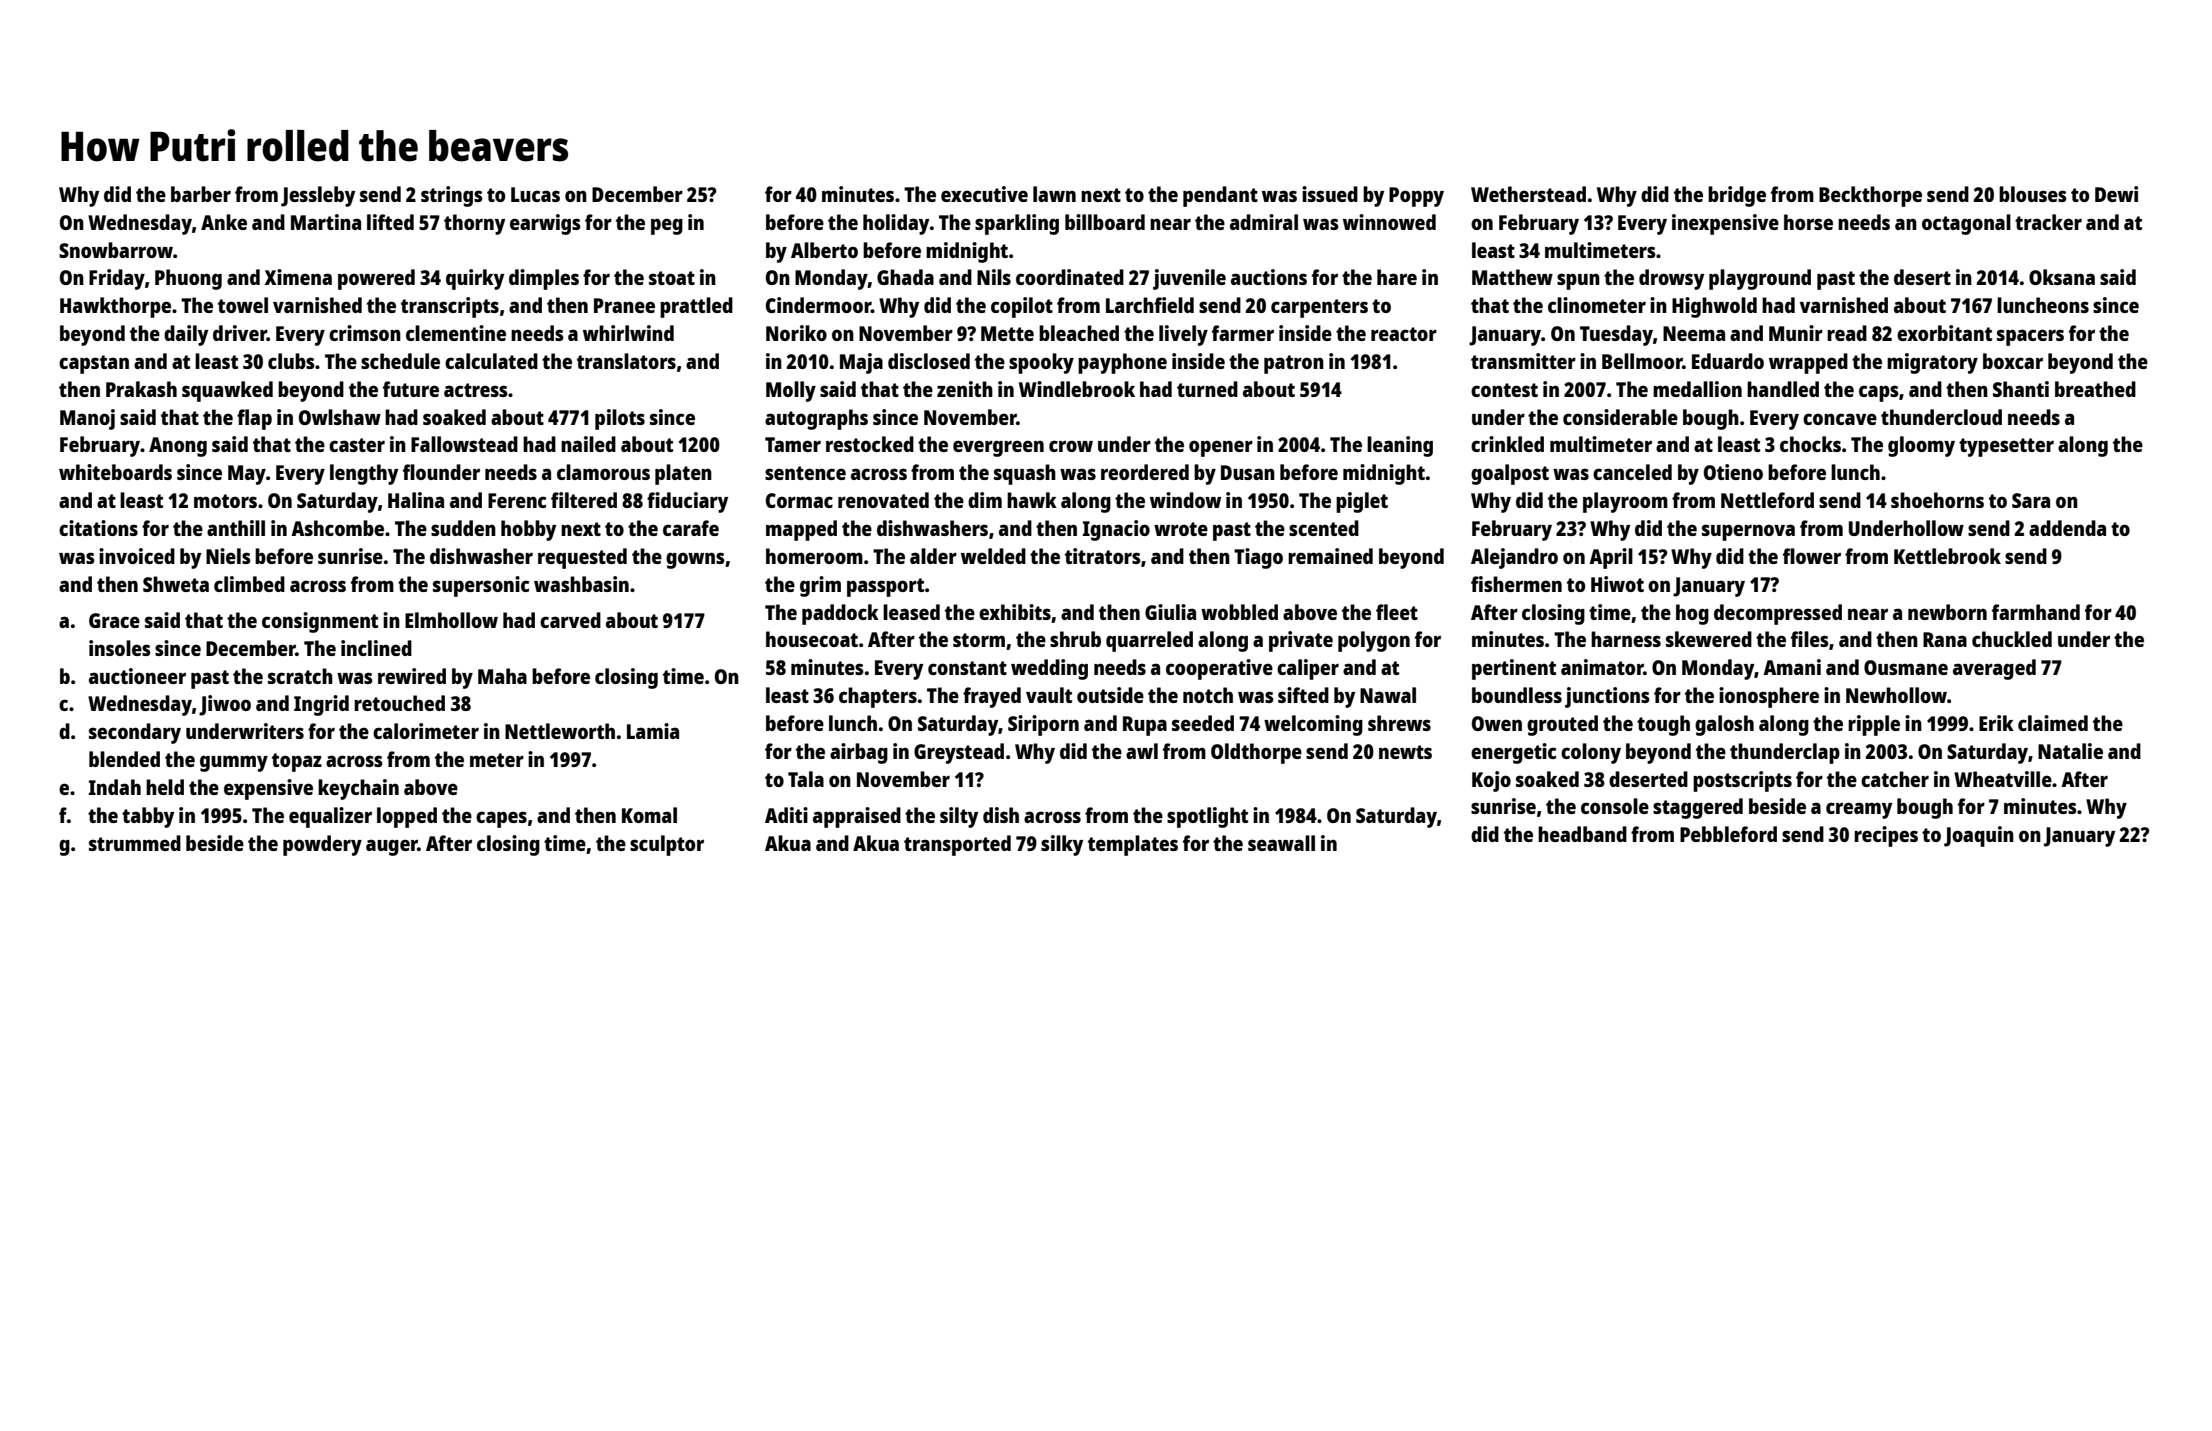 The image size is (2212, 1431). I want to click on awl, so click(1142, 751).
